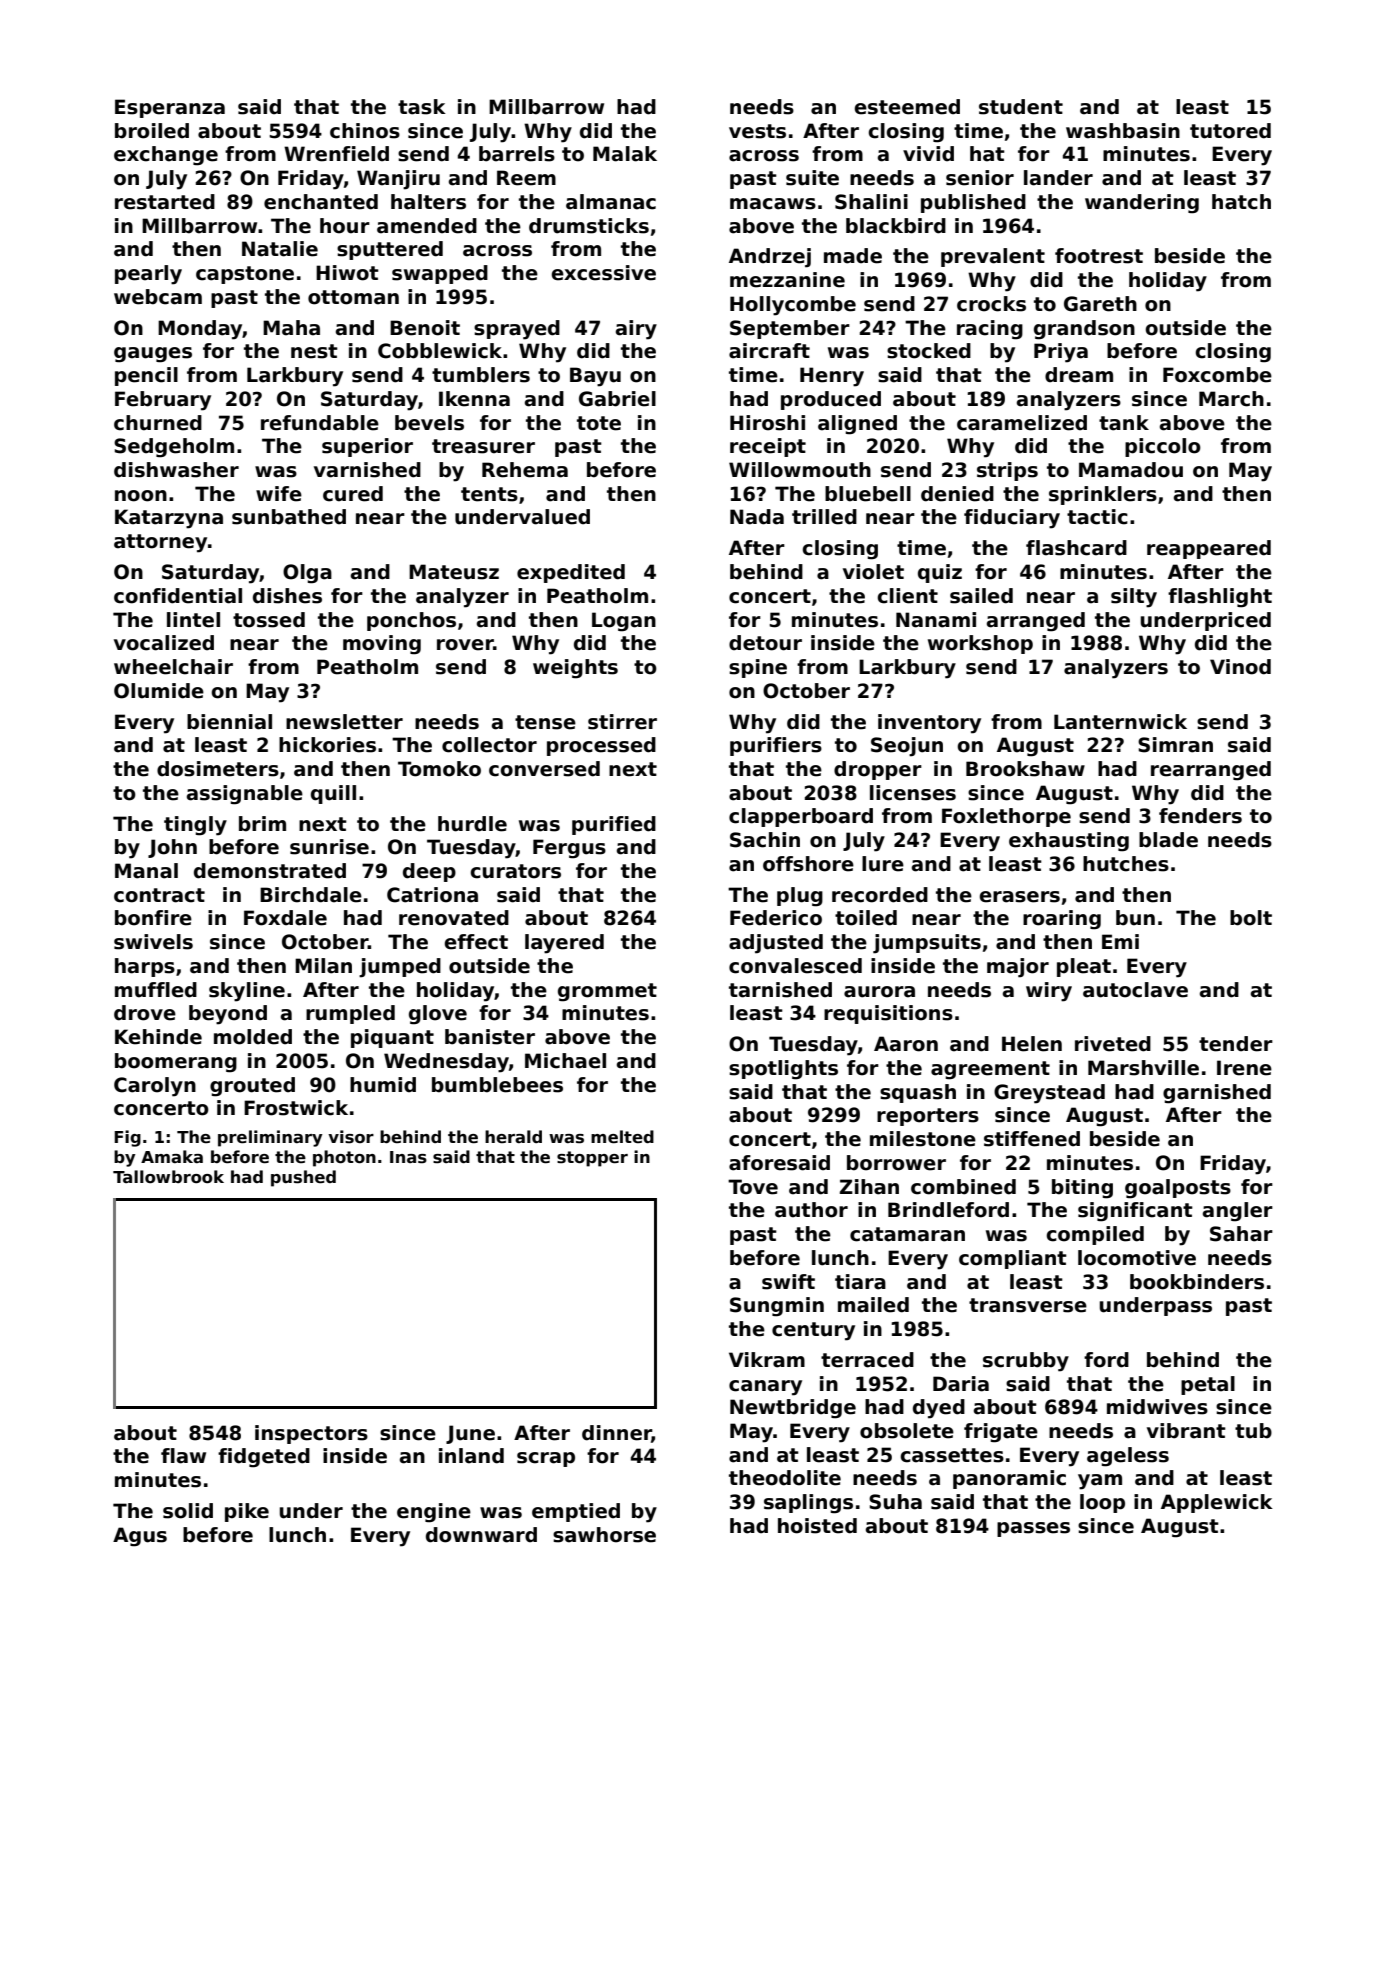  I want to click on Amaka, so click(172, 1156).
